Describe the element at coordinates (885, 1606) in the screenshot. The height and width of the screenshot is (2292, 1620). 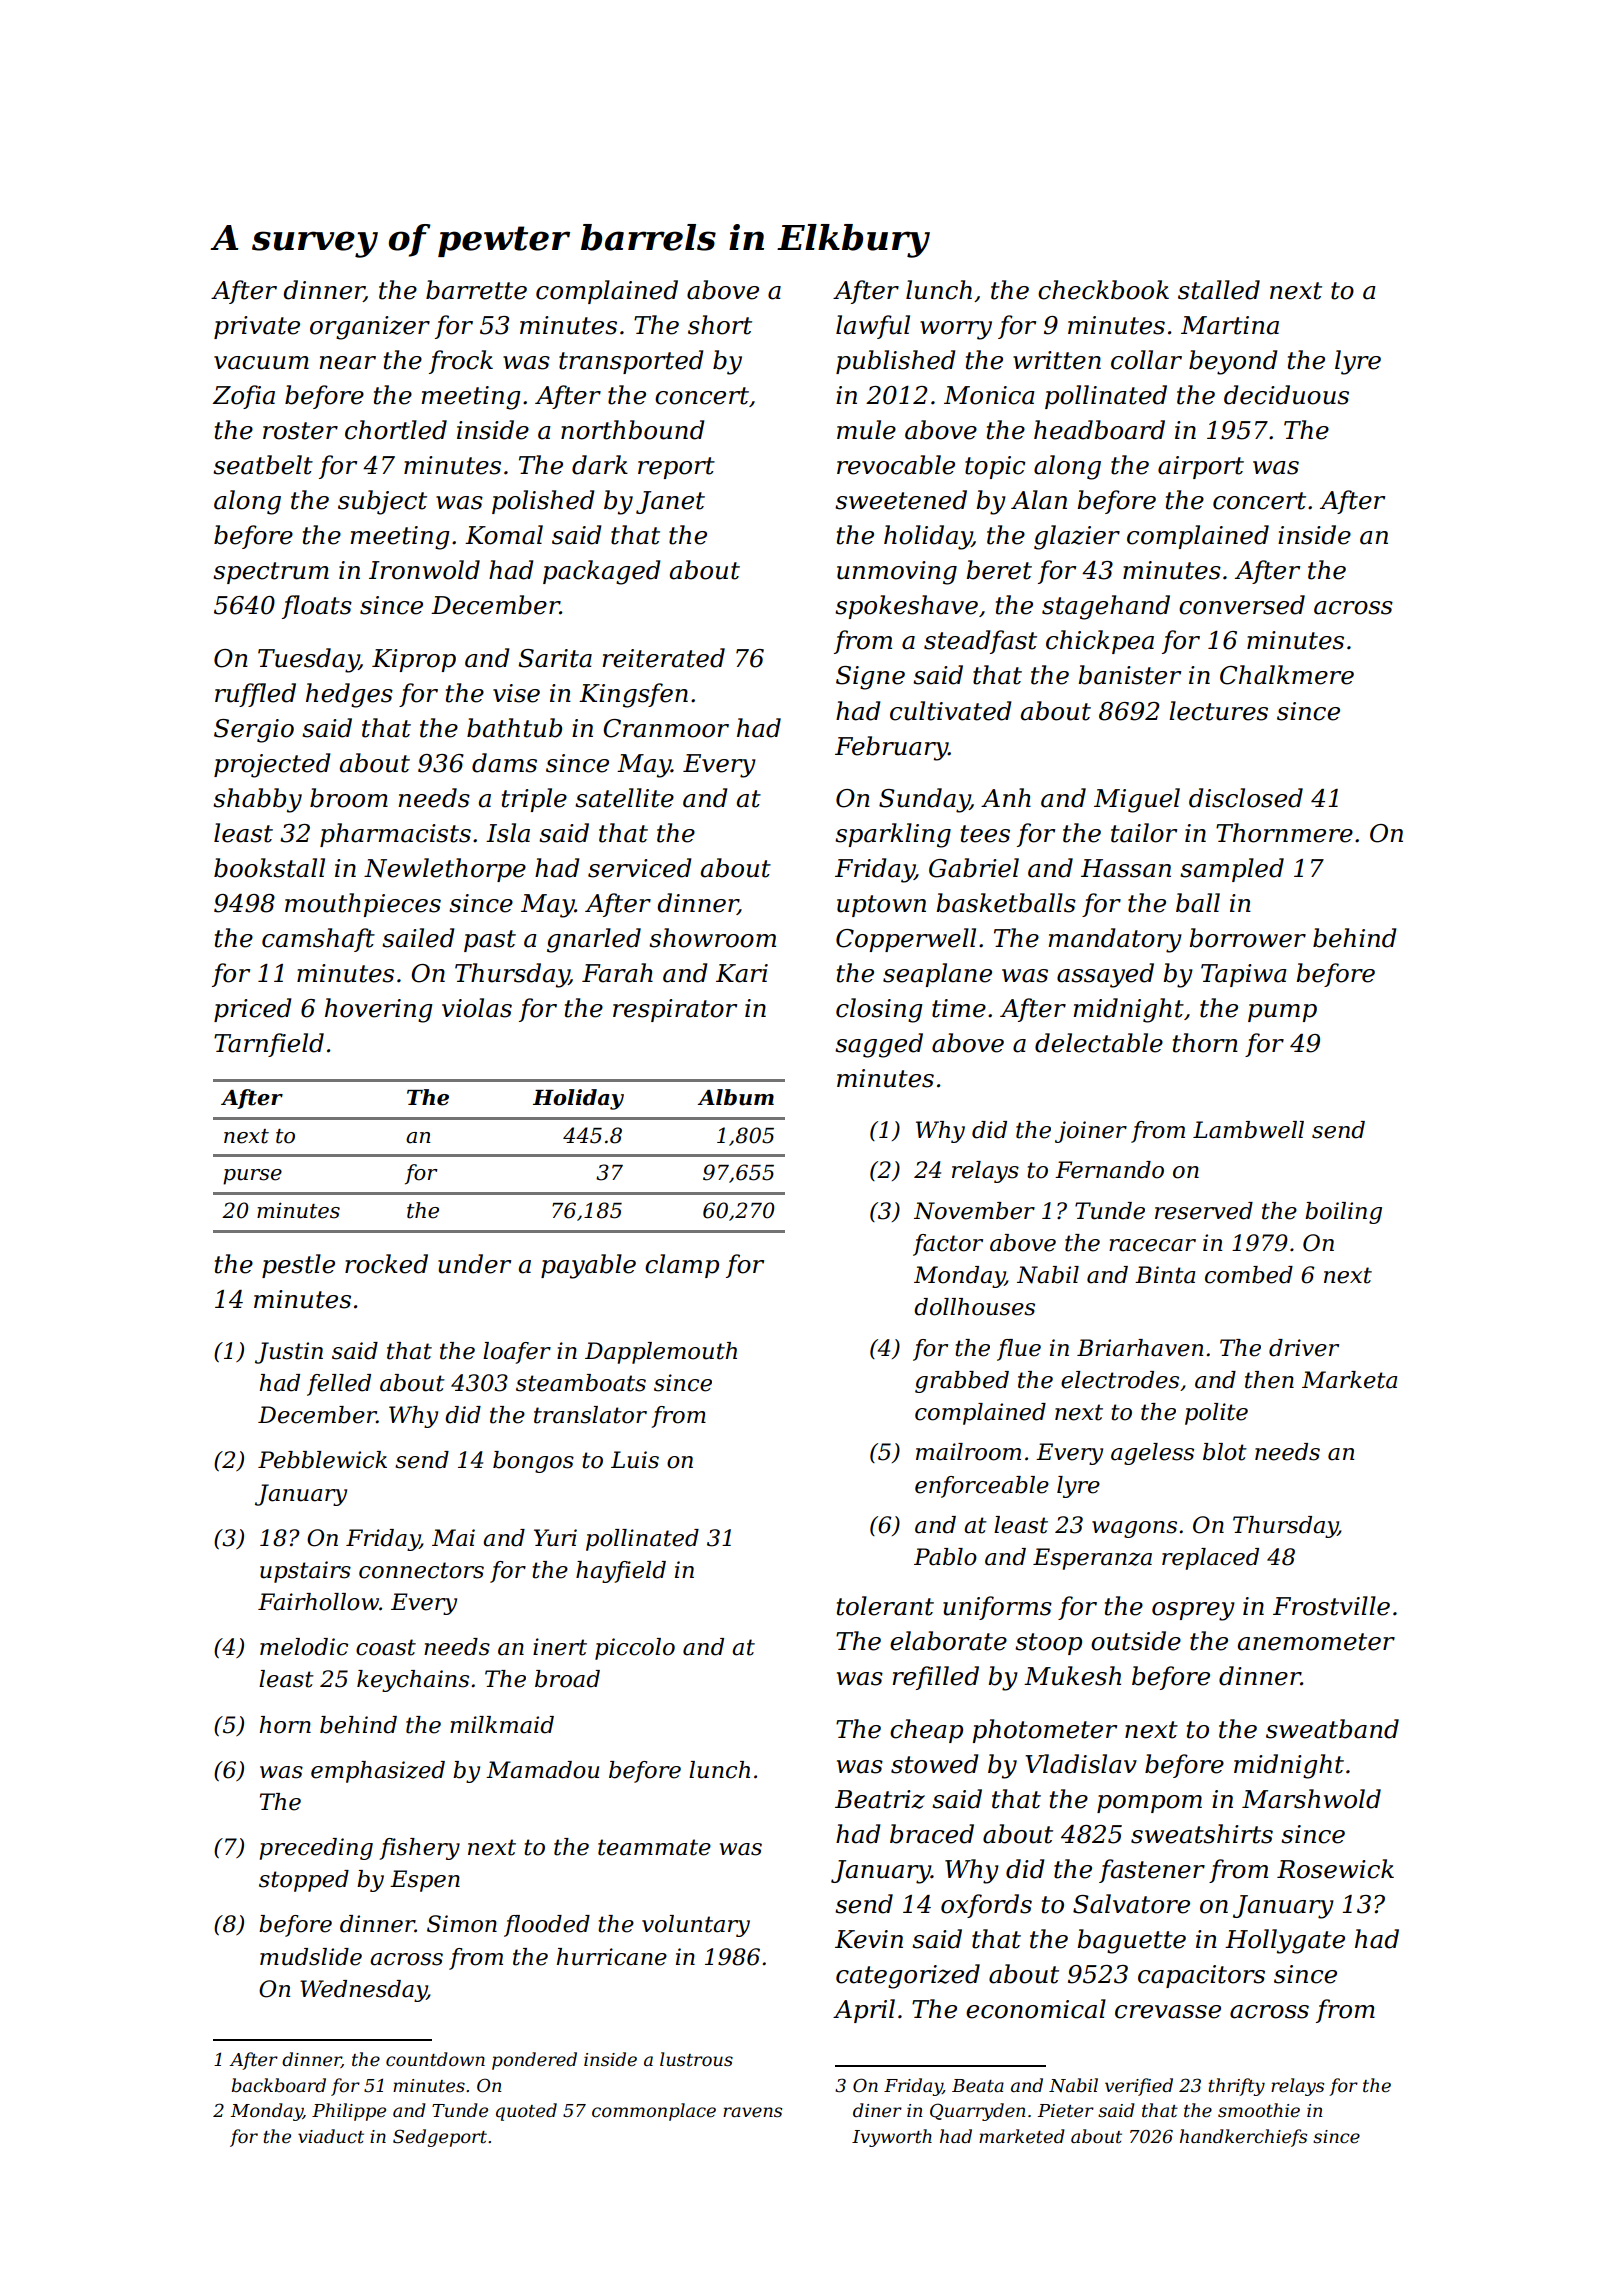
I see `tolerant` at that location.
